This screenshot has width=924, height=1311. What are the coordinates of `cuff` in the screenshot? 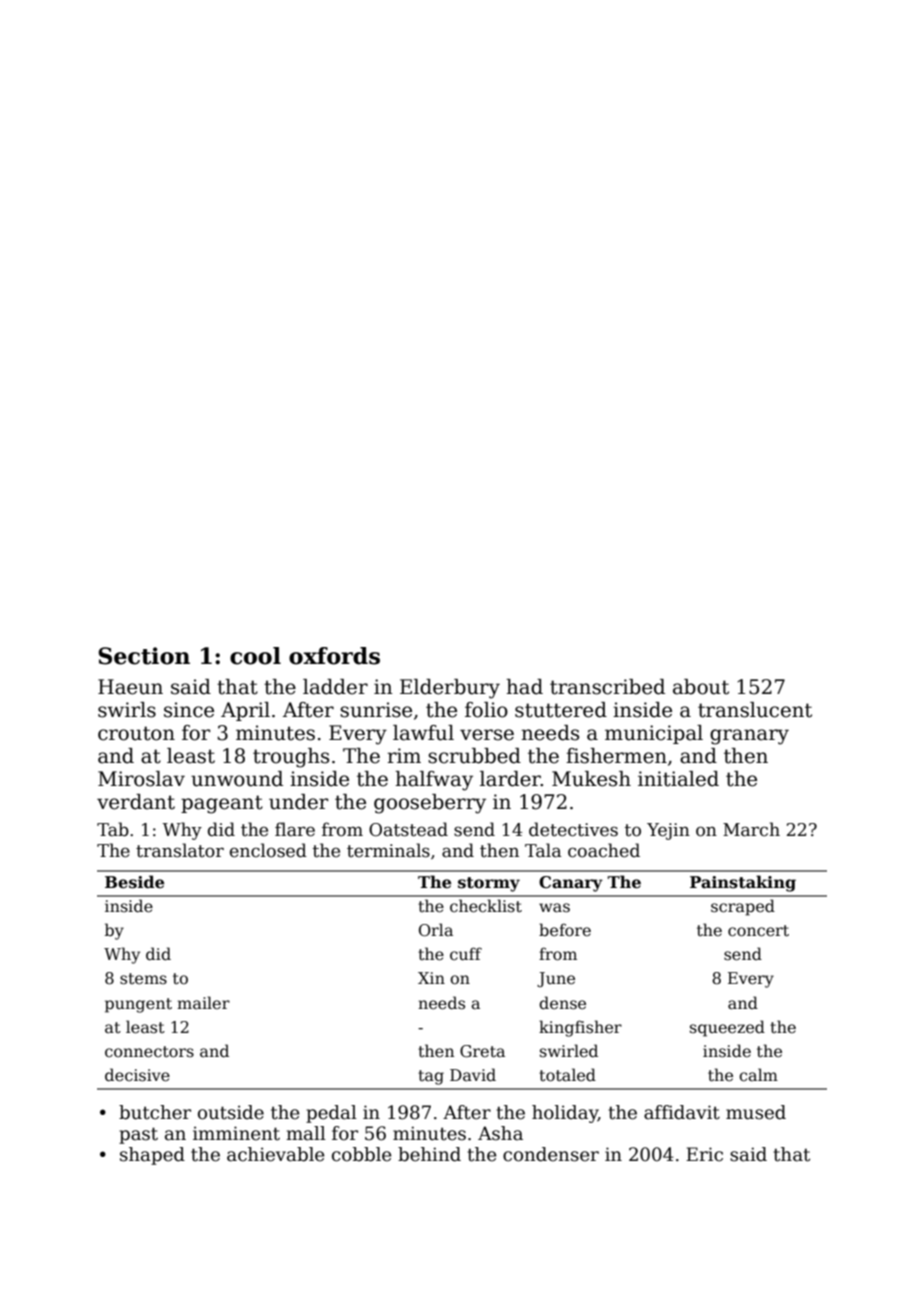 It's located at (466, 953).
